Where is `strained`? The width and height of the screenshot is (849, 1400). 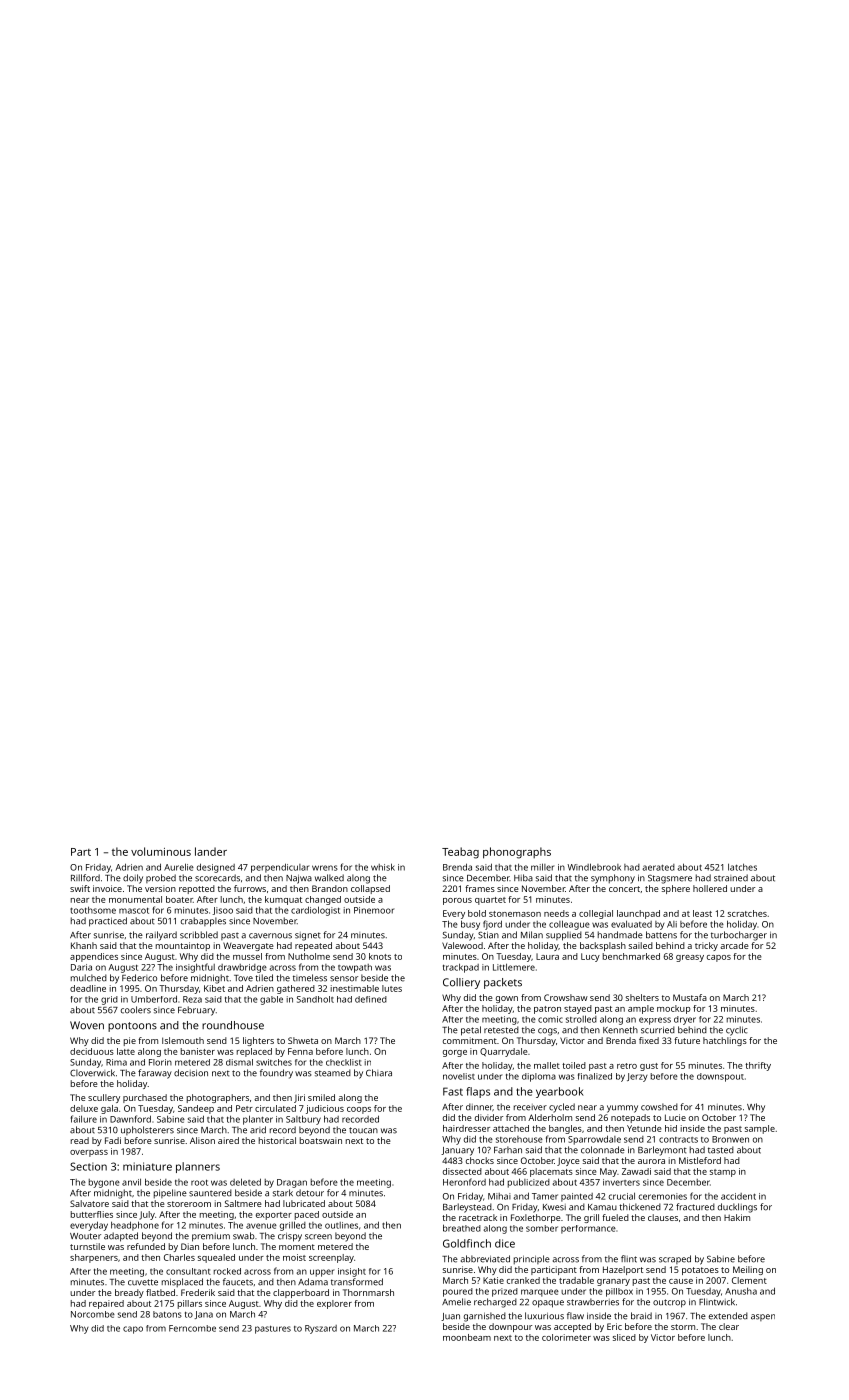
strained is located at coordinates (731, 878).
